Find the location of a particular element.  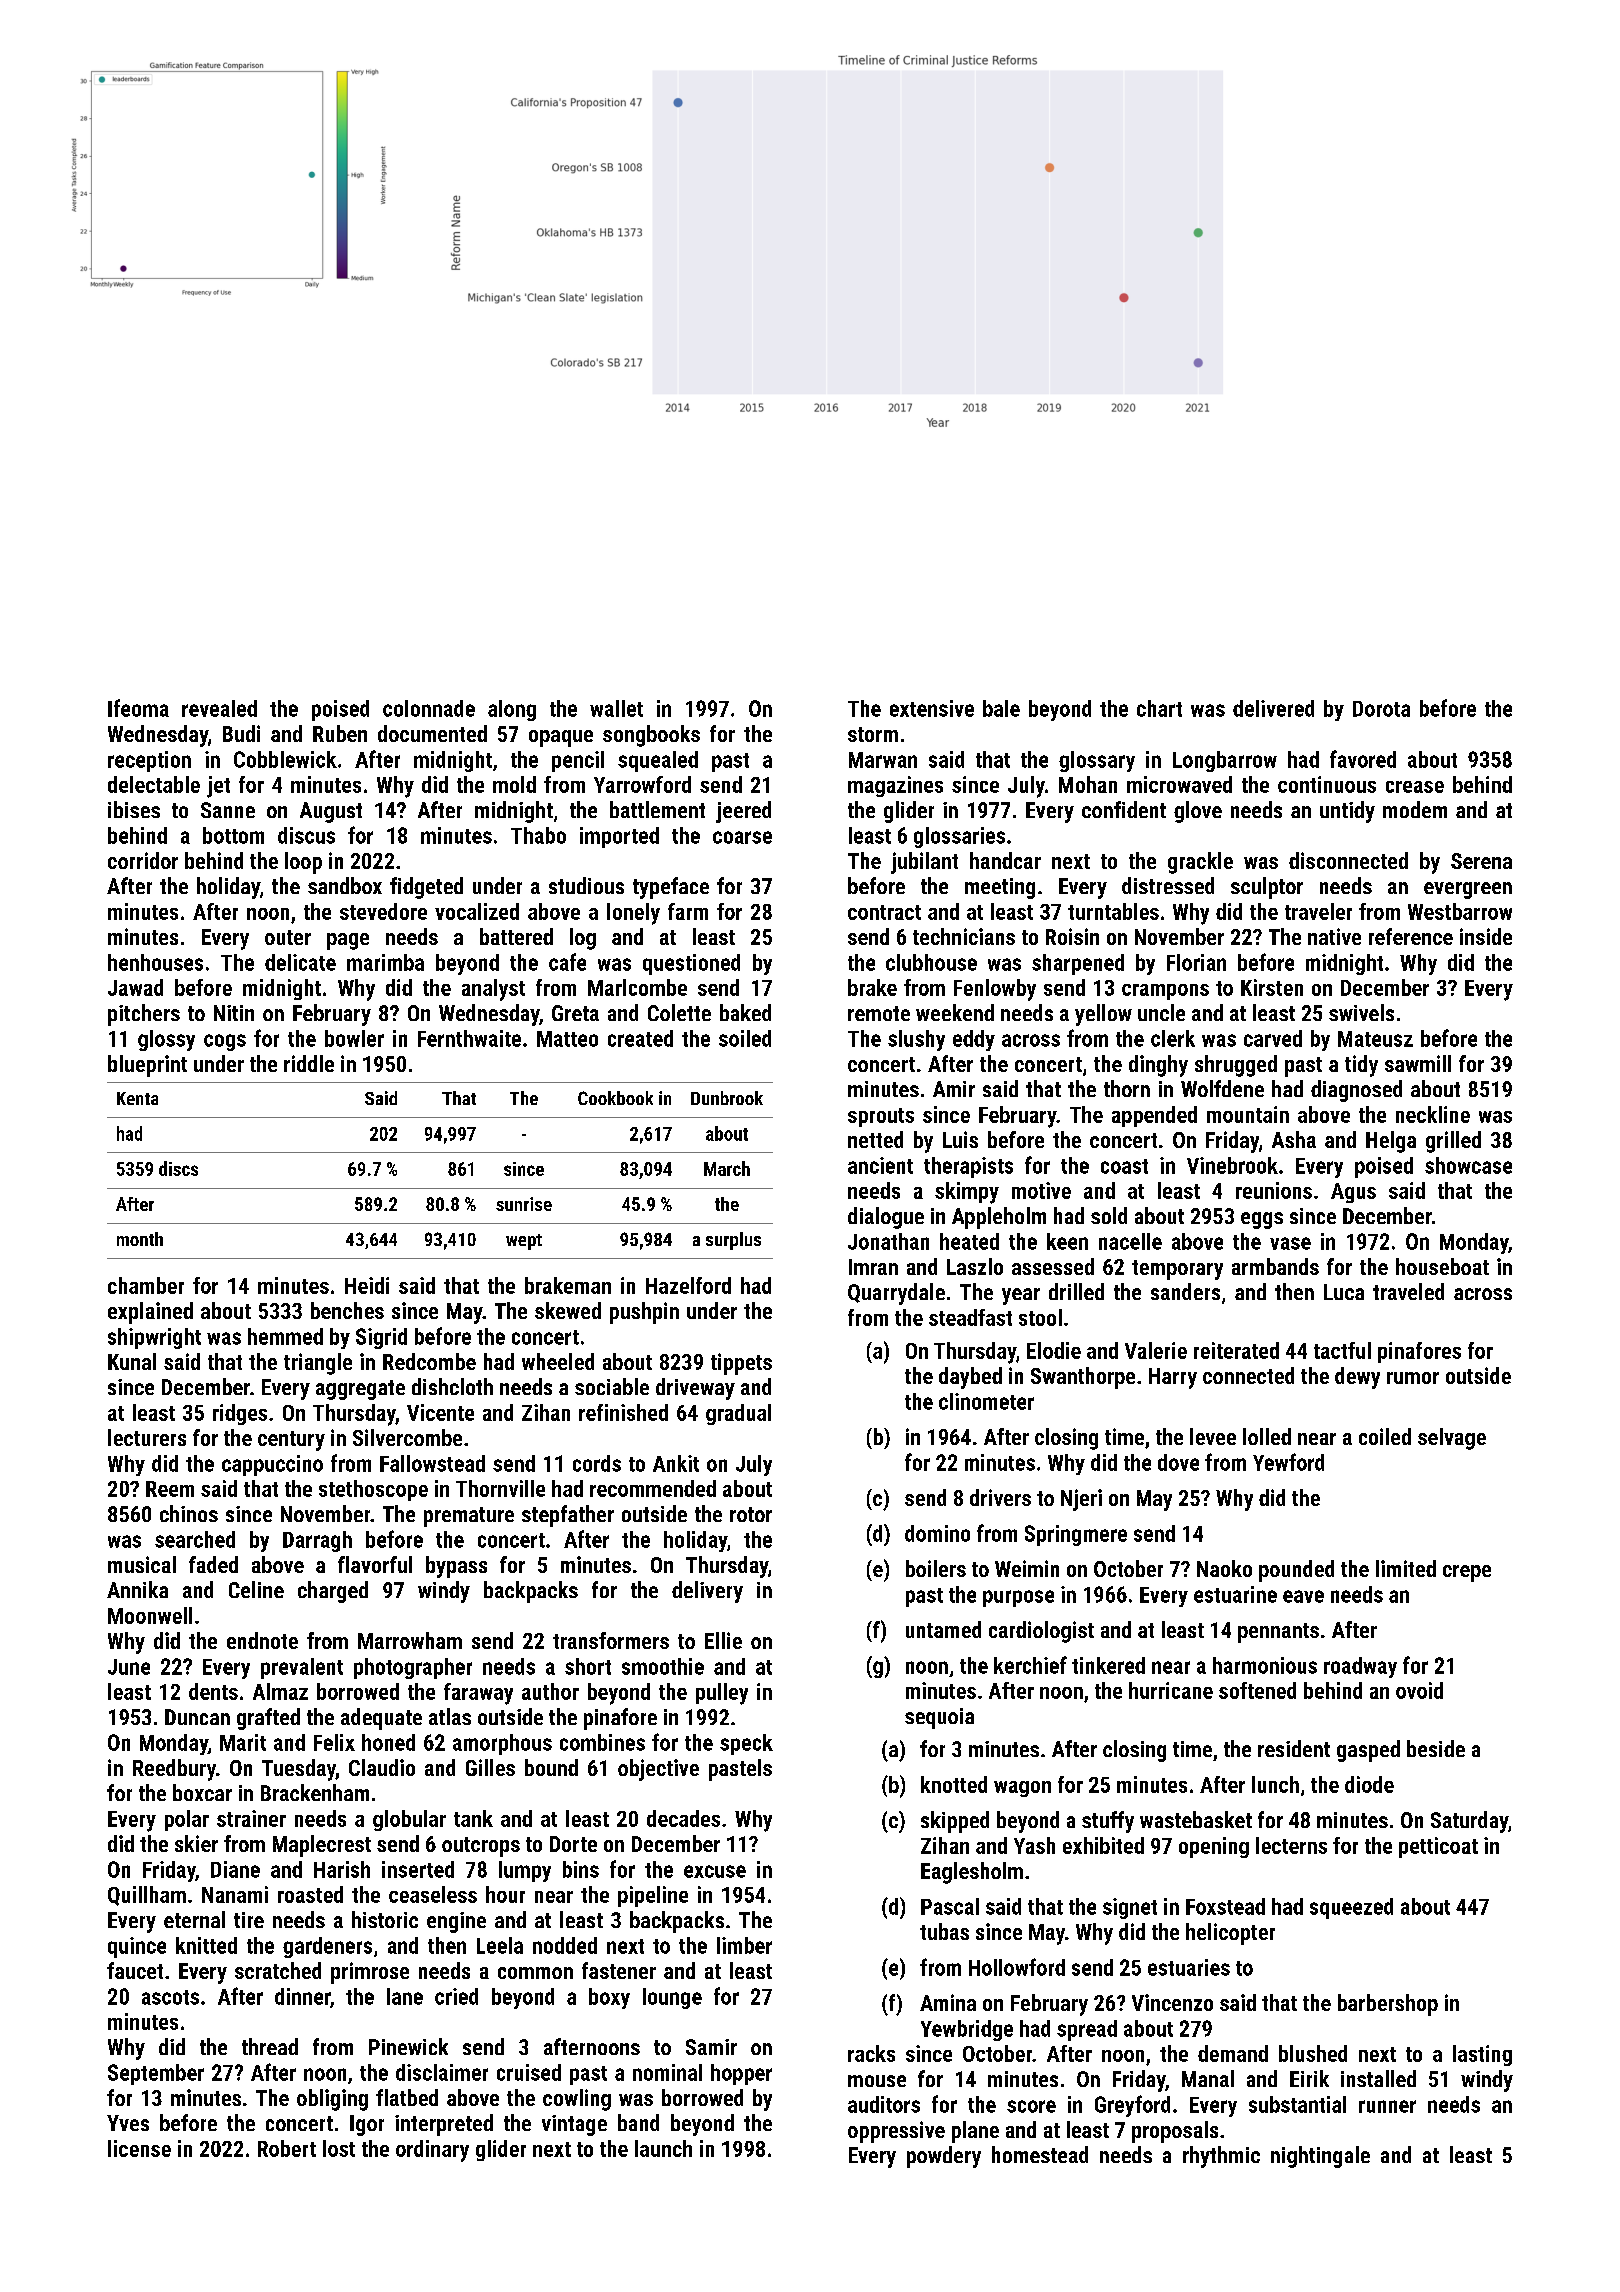

songbooks is located at coordinates (651, 736).
